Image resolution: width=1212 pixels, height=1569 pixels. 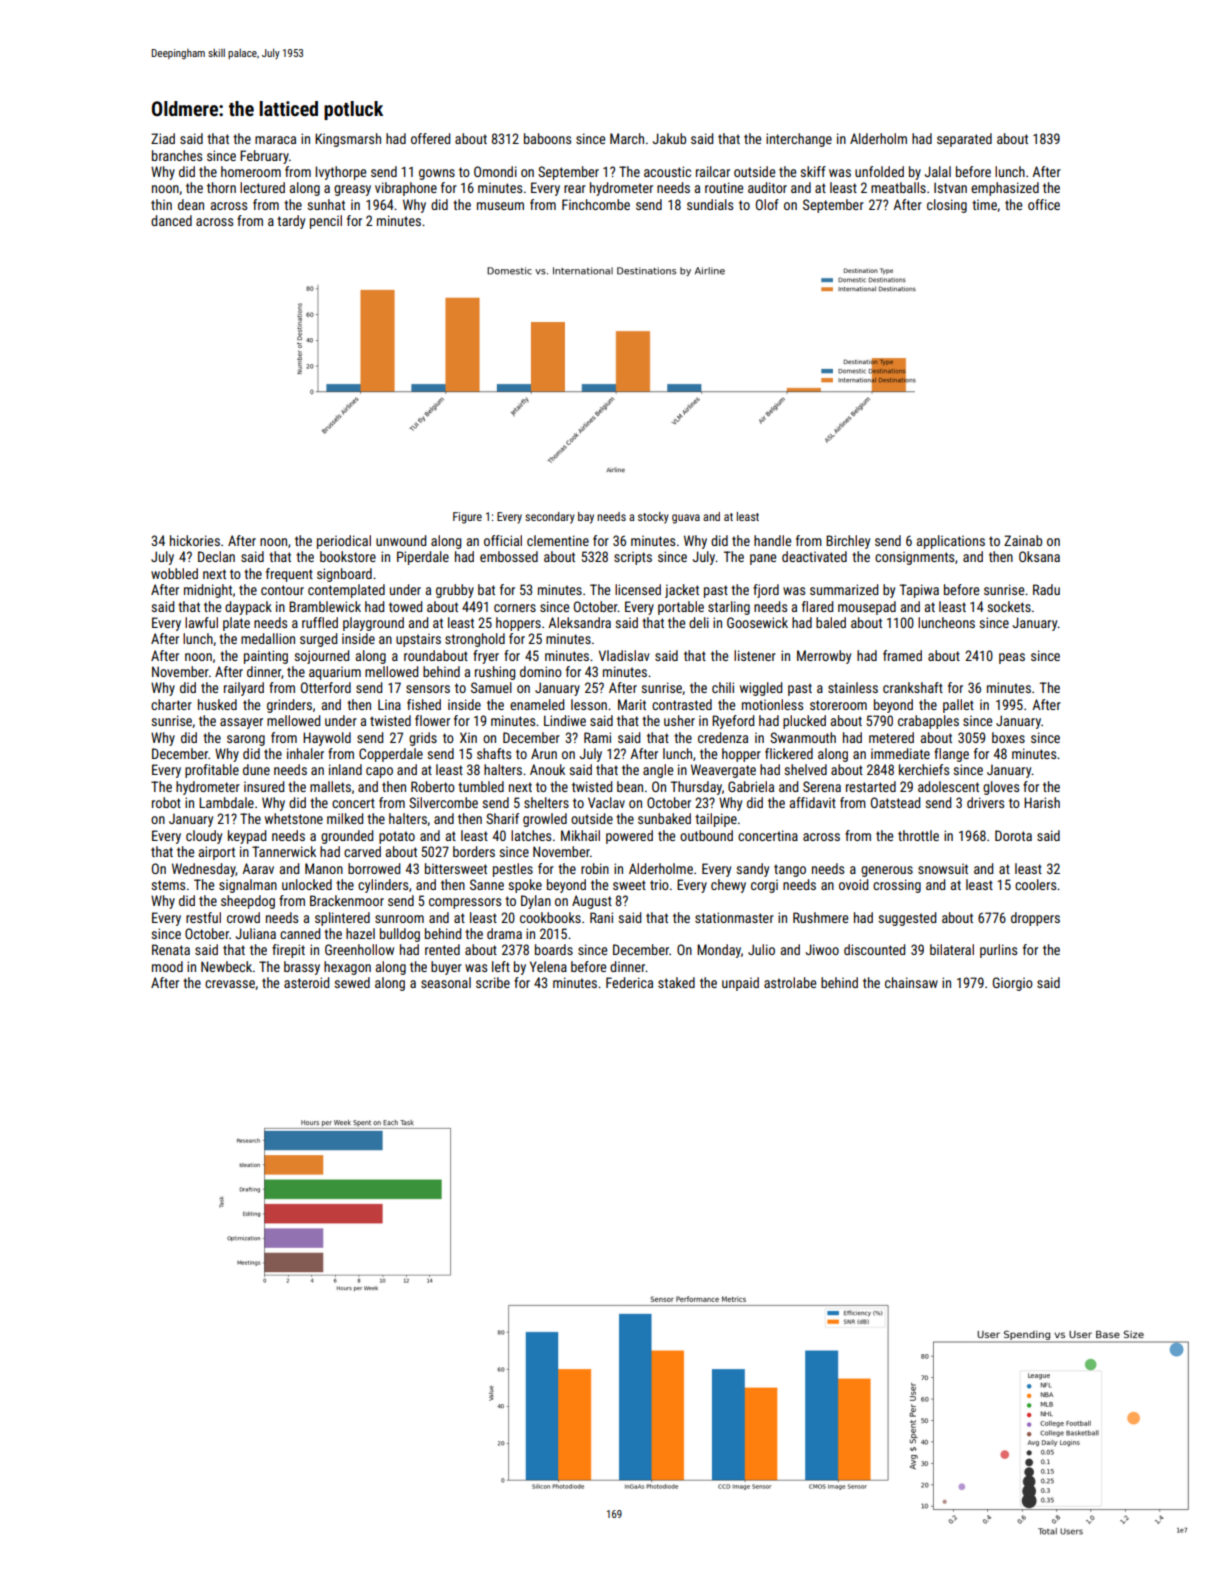 I want to click on Finchcombe, so click(x=596, y=204).
